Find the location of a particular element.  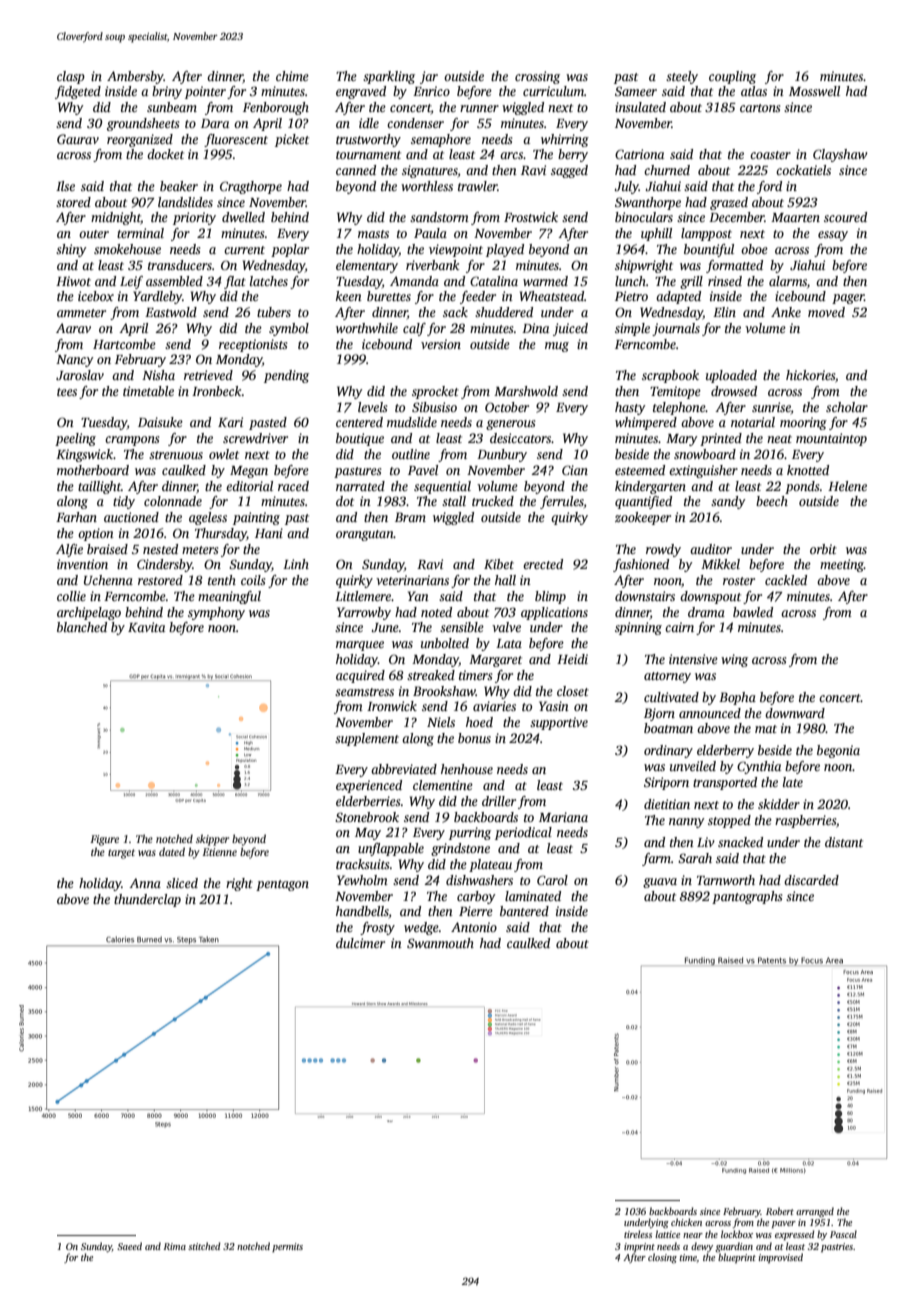

Ilse is located at coordinates (65, 186).
